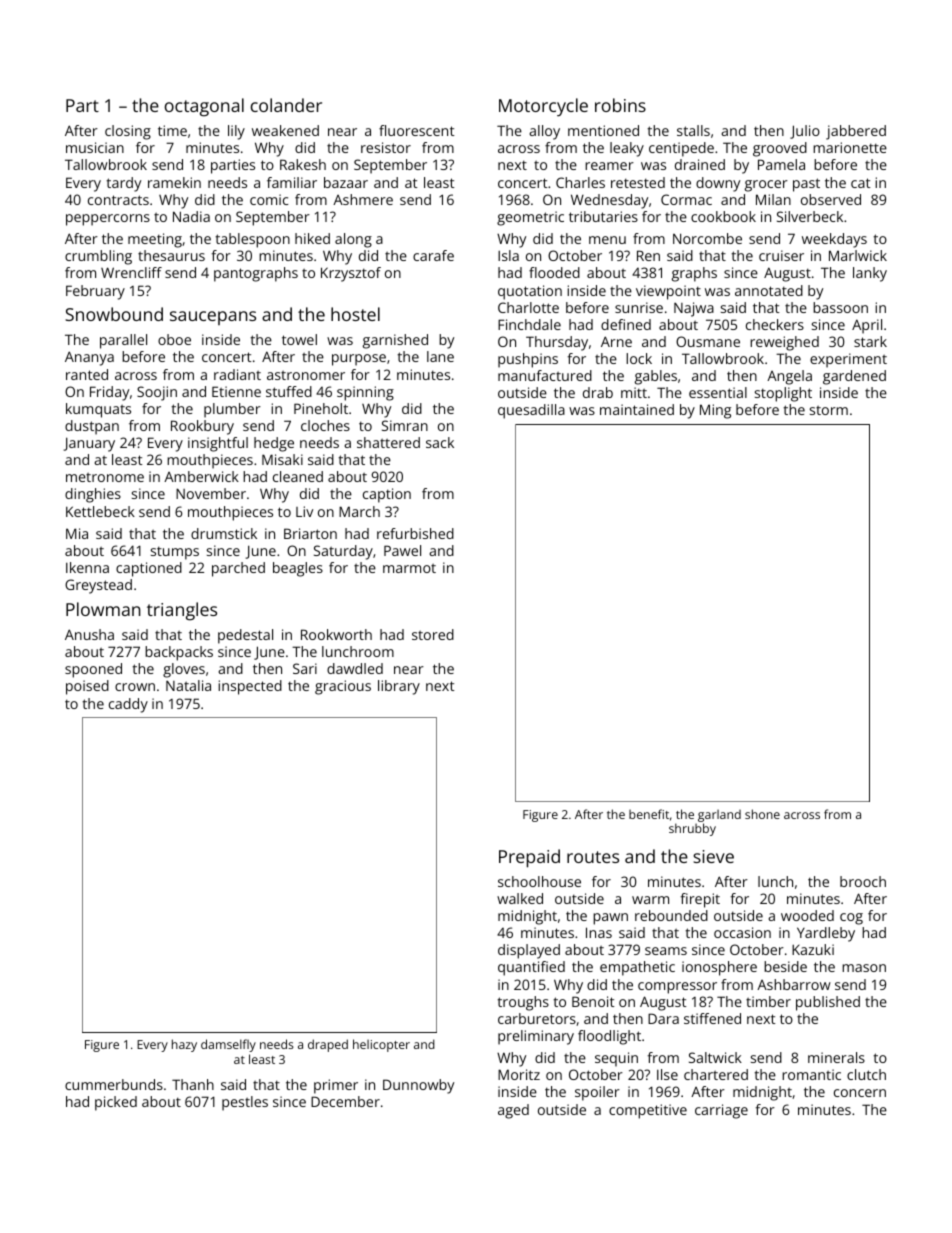 Image resolution: width=952 pixels, height=1233 pixels. I want to click on quesadilla, so click(531, 411).
